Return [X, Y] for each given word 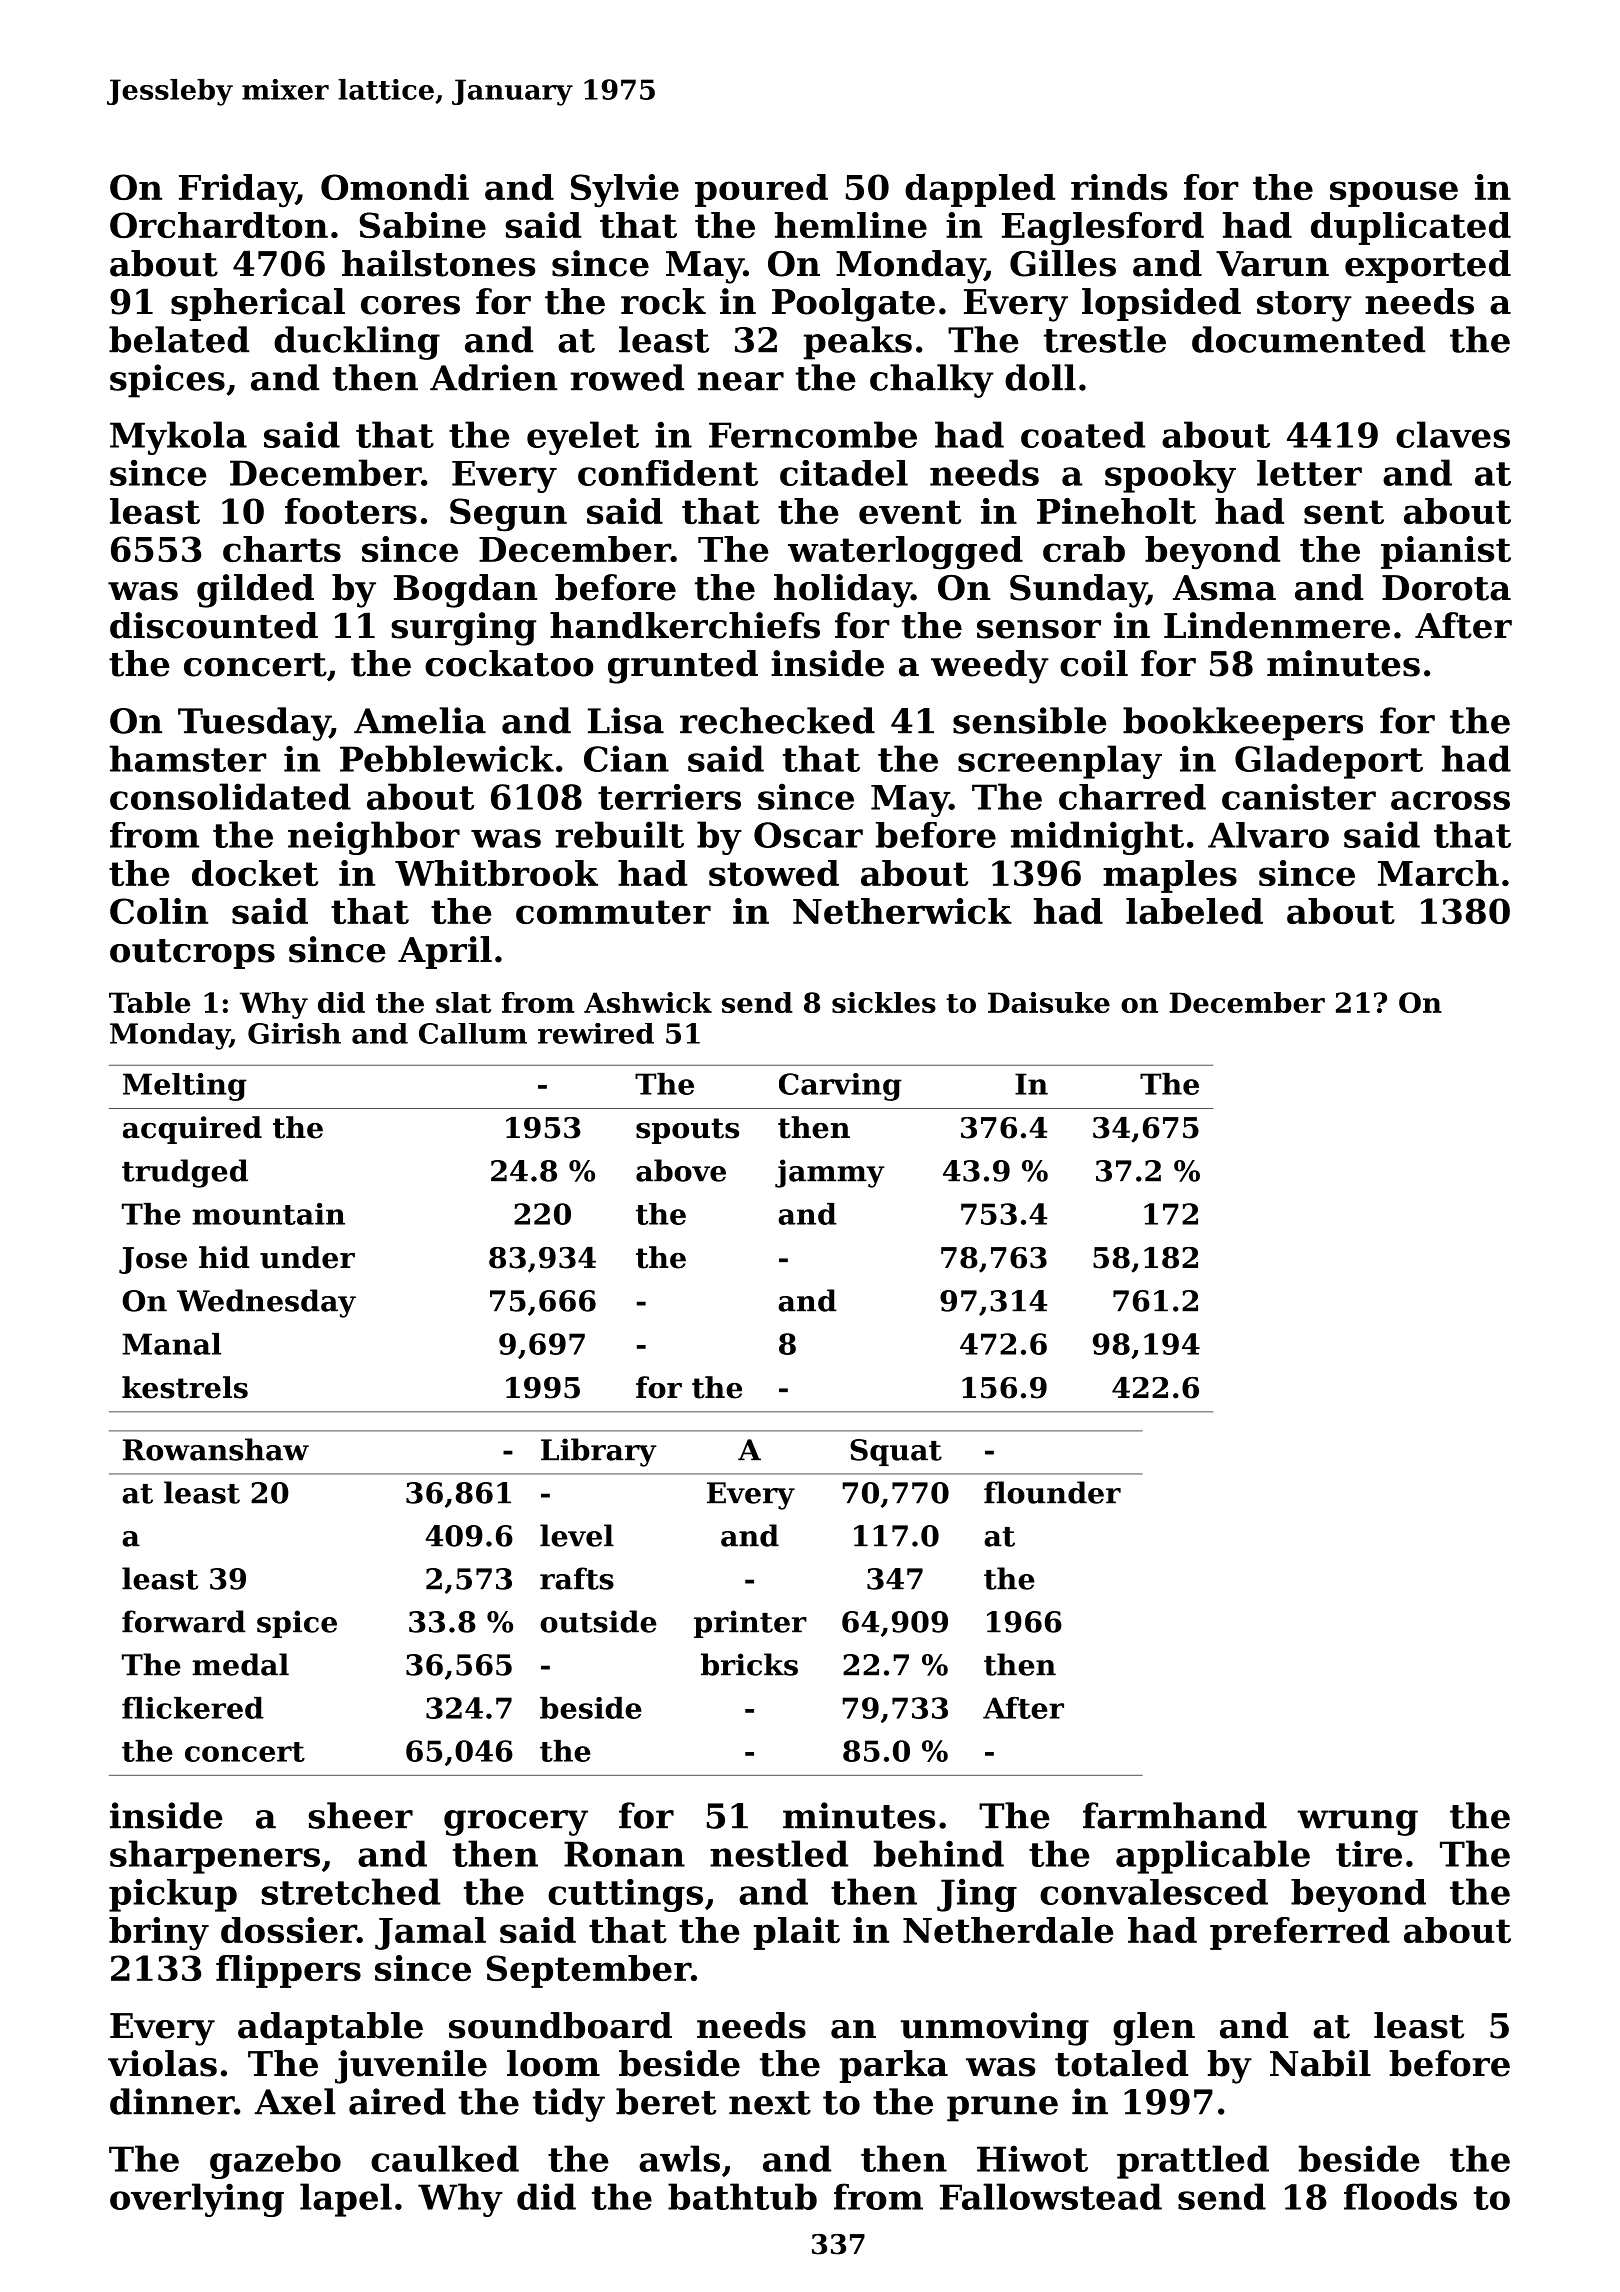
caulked [445, 2158]
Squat [896, 1452]
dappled [980, 190]
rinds [1119, 187]
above [681, 1170]
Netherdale [1008, 1930]
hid [224, 1257]
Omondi [395, 187]
